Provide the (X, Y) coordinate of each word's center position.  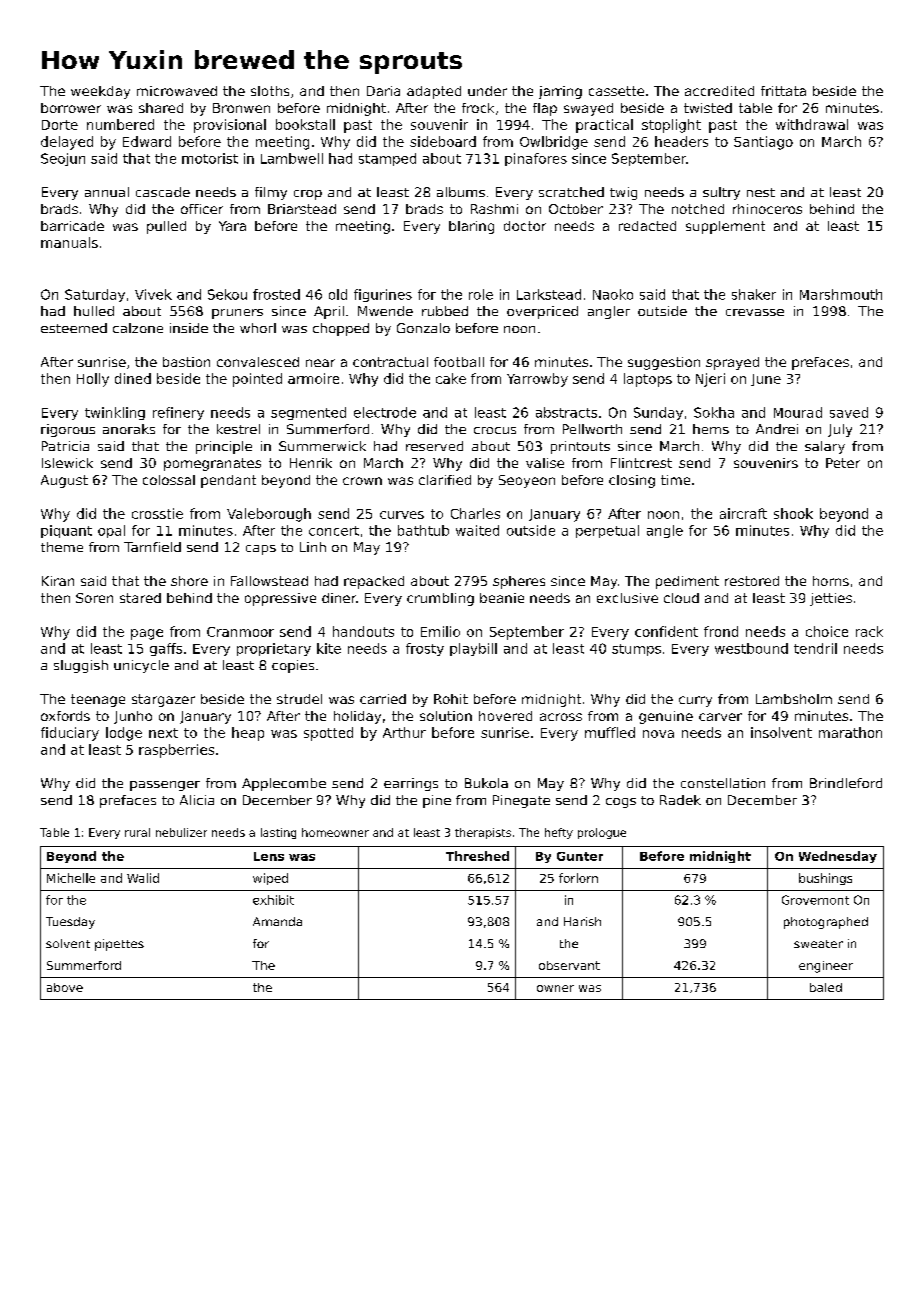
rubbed (445, 311)
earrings (411, 784)
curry (695, 701)
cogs (621, 803)
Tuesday (70, 923)
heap (248, 734)
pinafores (536, 159)
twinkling (115, 413)
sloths (270, 91)
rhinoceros (767, 209)
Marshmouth (841, 294)
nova (658, 734)
